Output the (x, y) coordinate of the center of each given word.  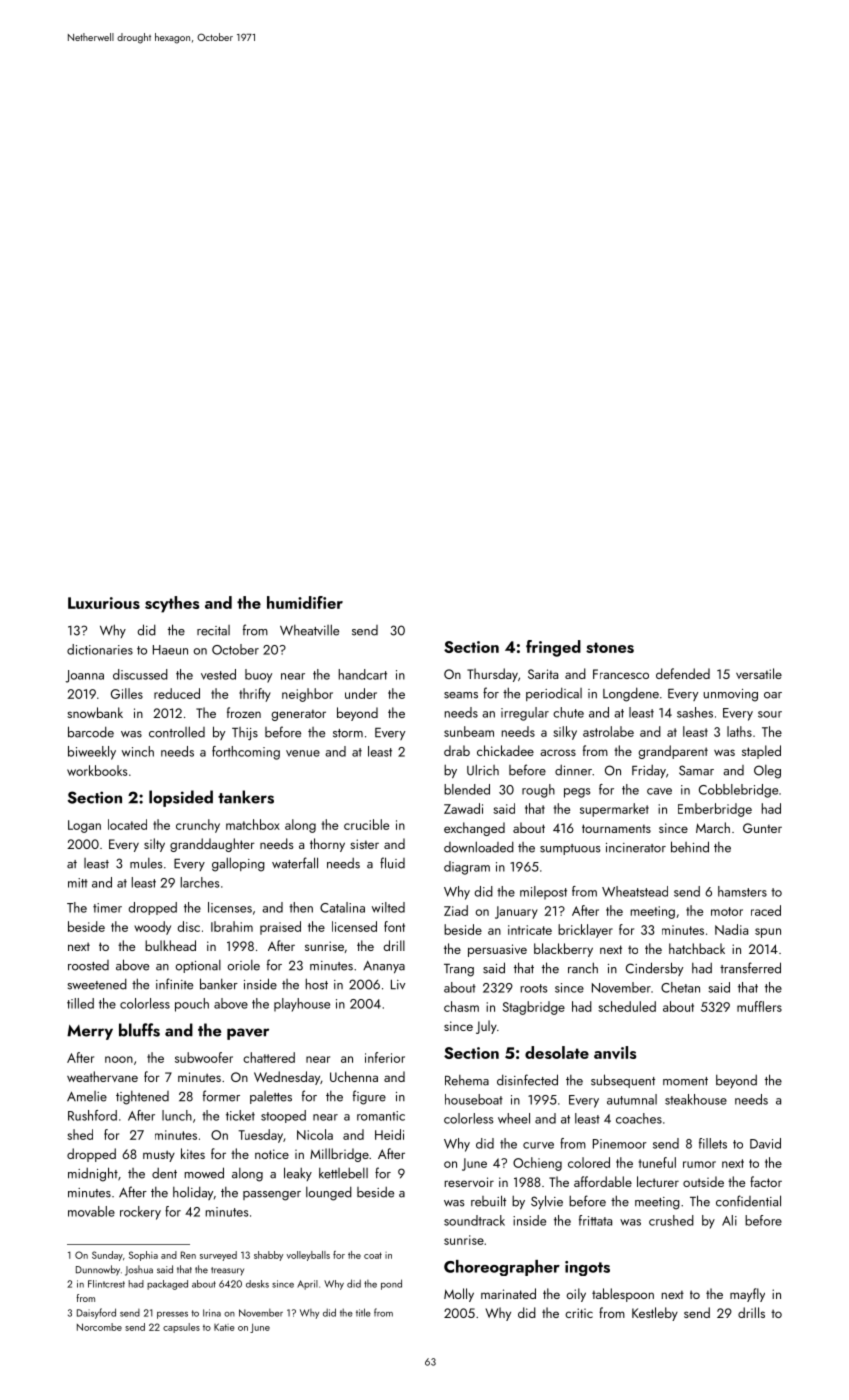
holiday (193, 1193)
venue (303, 753)
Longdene (631, 694)
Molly (459, 1295)
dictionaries (100, 649)
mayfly (747, 1295)
